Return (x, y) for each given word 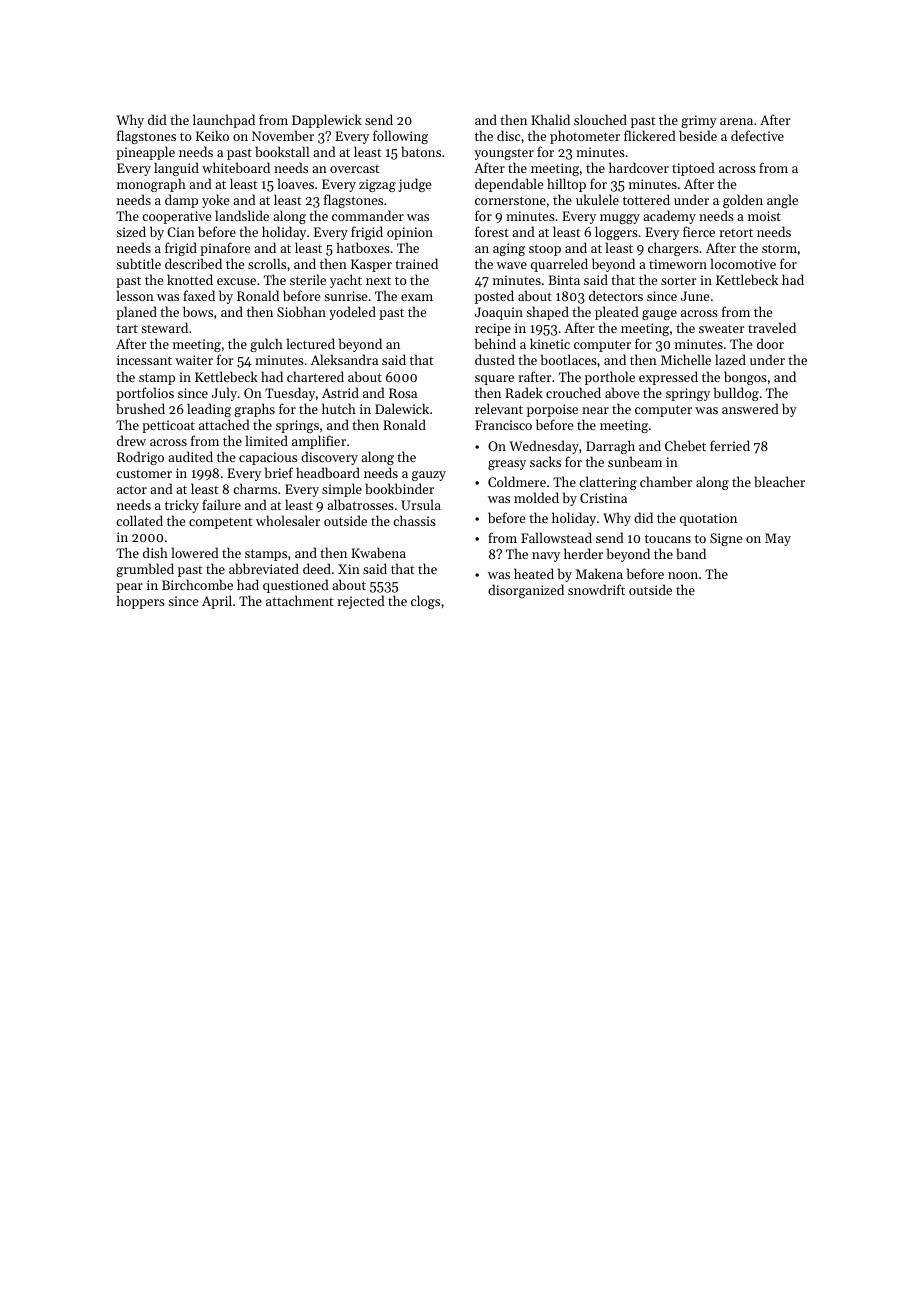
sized (131, 231)
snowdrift (596, 589)
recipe (493, 329)
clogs (425, 602)
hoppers (141, 602)
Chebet (685, 445)
